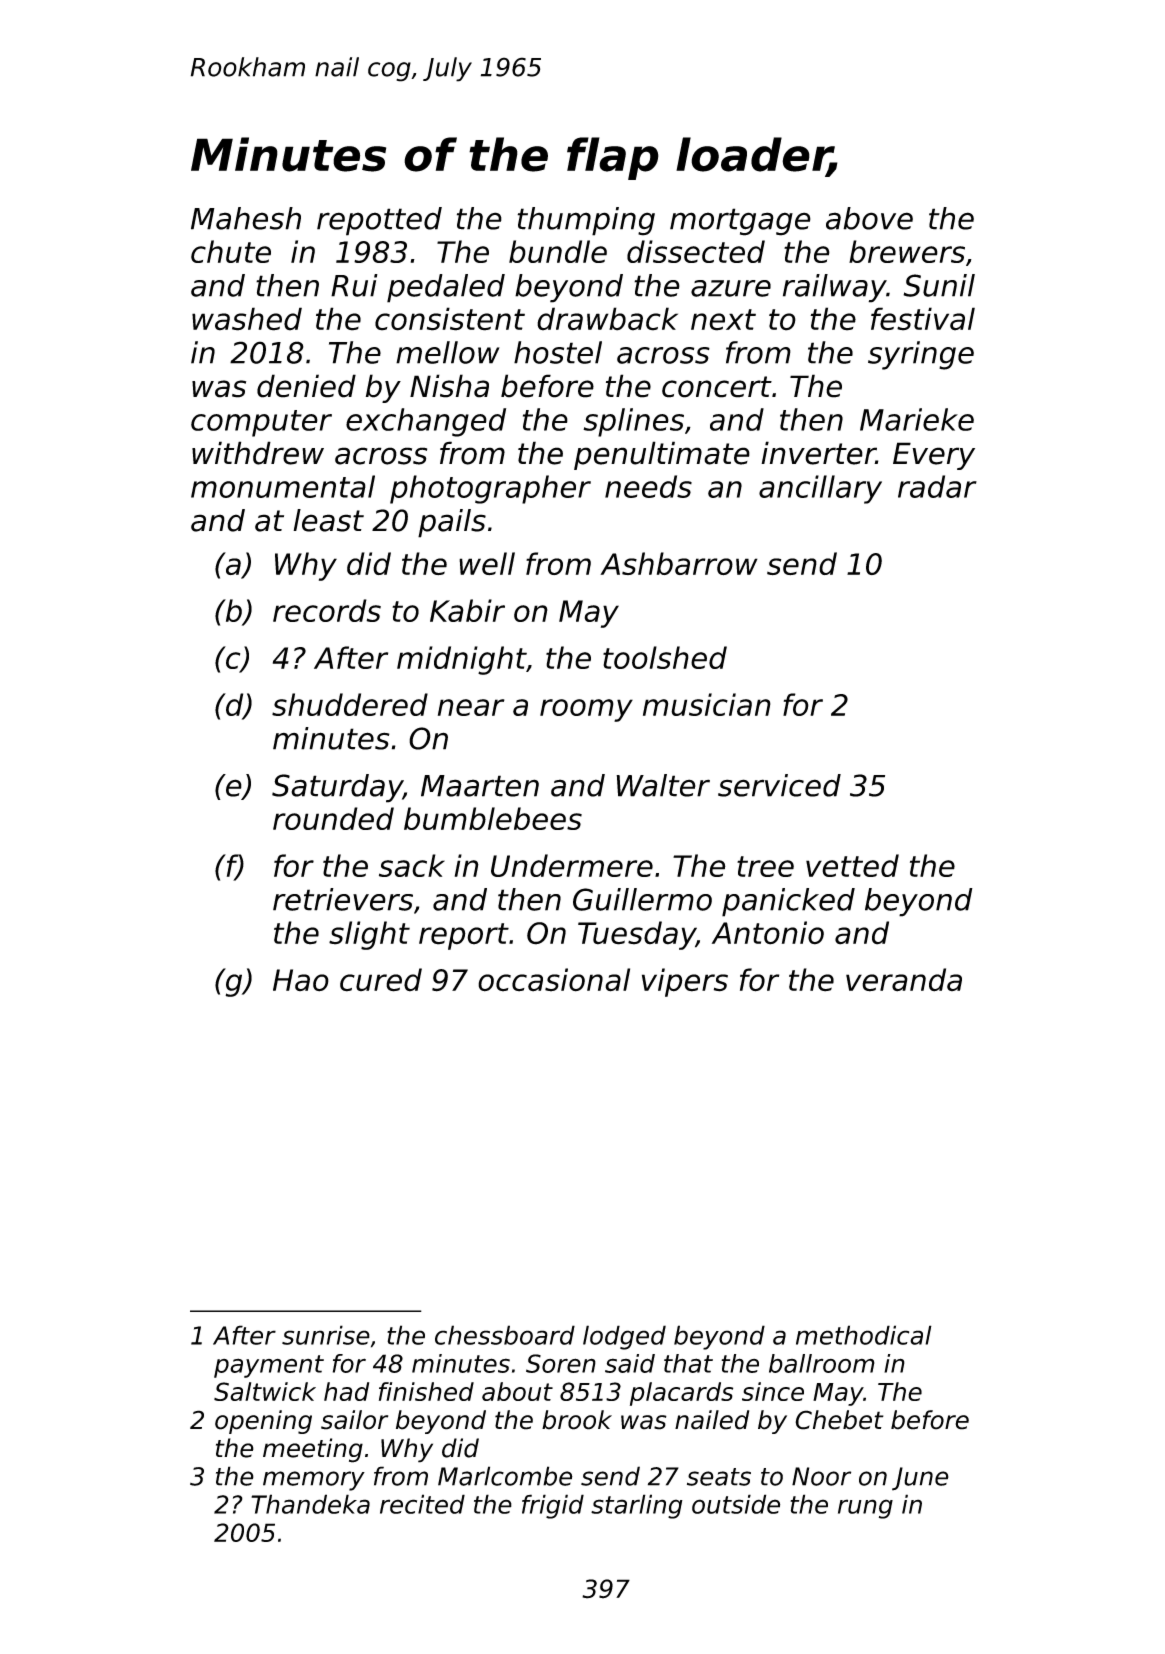 This screenshot has height=1654, width=1165. I want to click on rounded, so click(333, 818).
